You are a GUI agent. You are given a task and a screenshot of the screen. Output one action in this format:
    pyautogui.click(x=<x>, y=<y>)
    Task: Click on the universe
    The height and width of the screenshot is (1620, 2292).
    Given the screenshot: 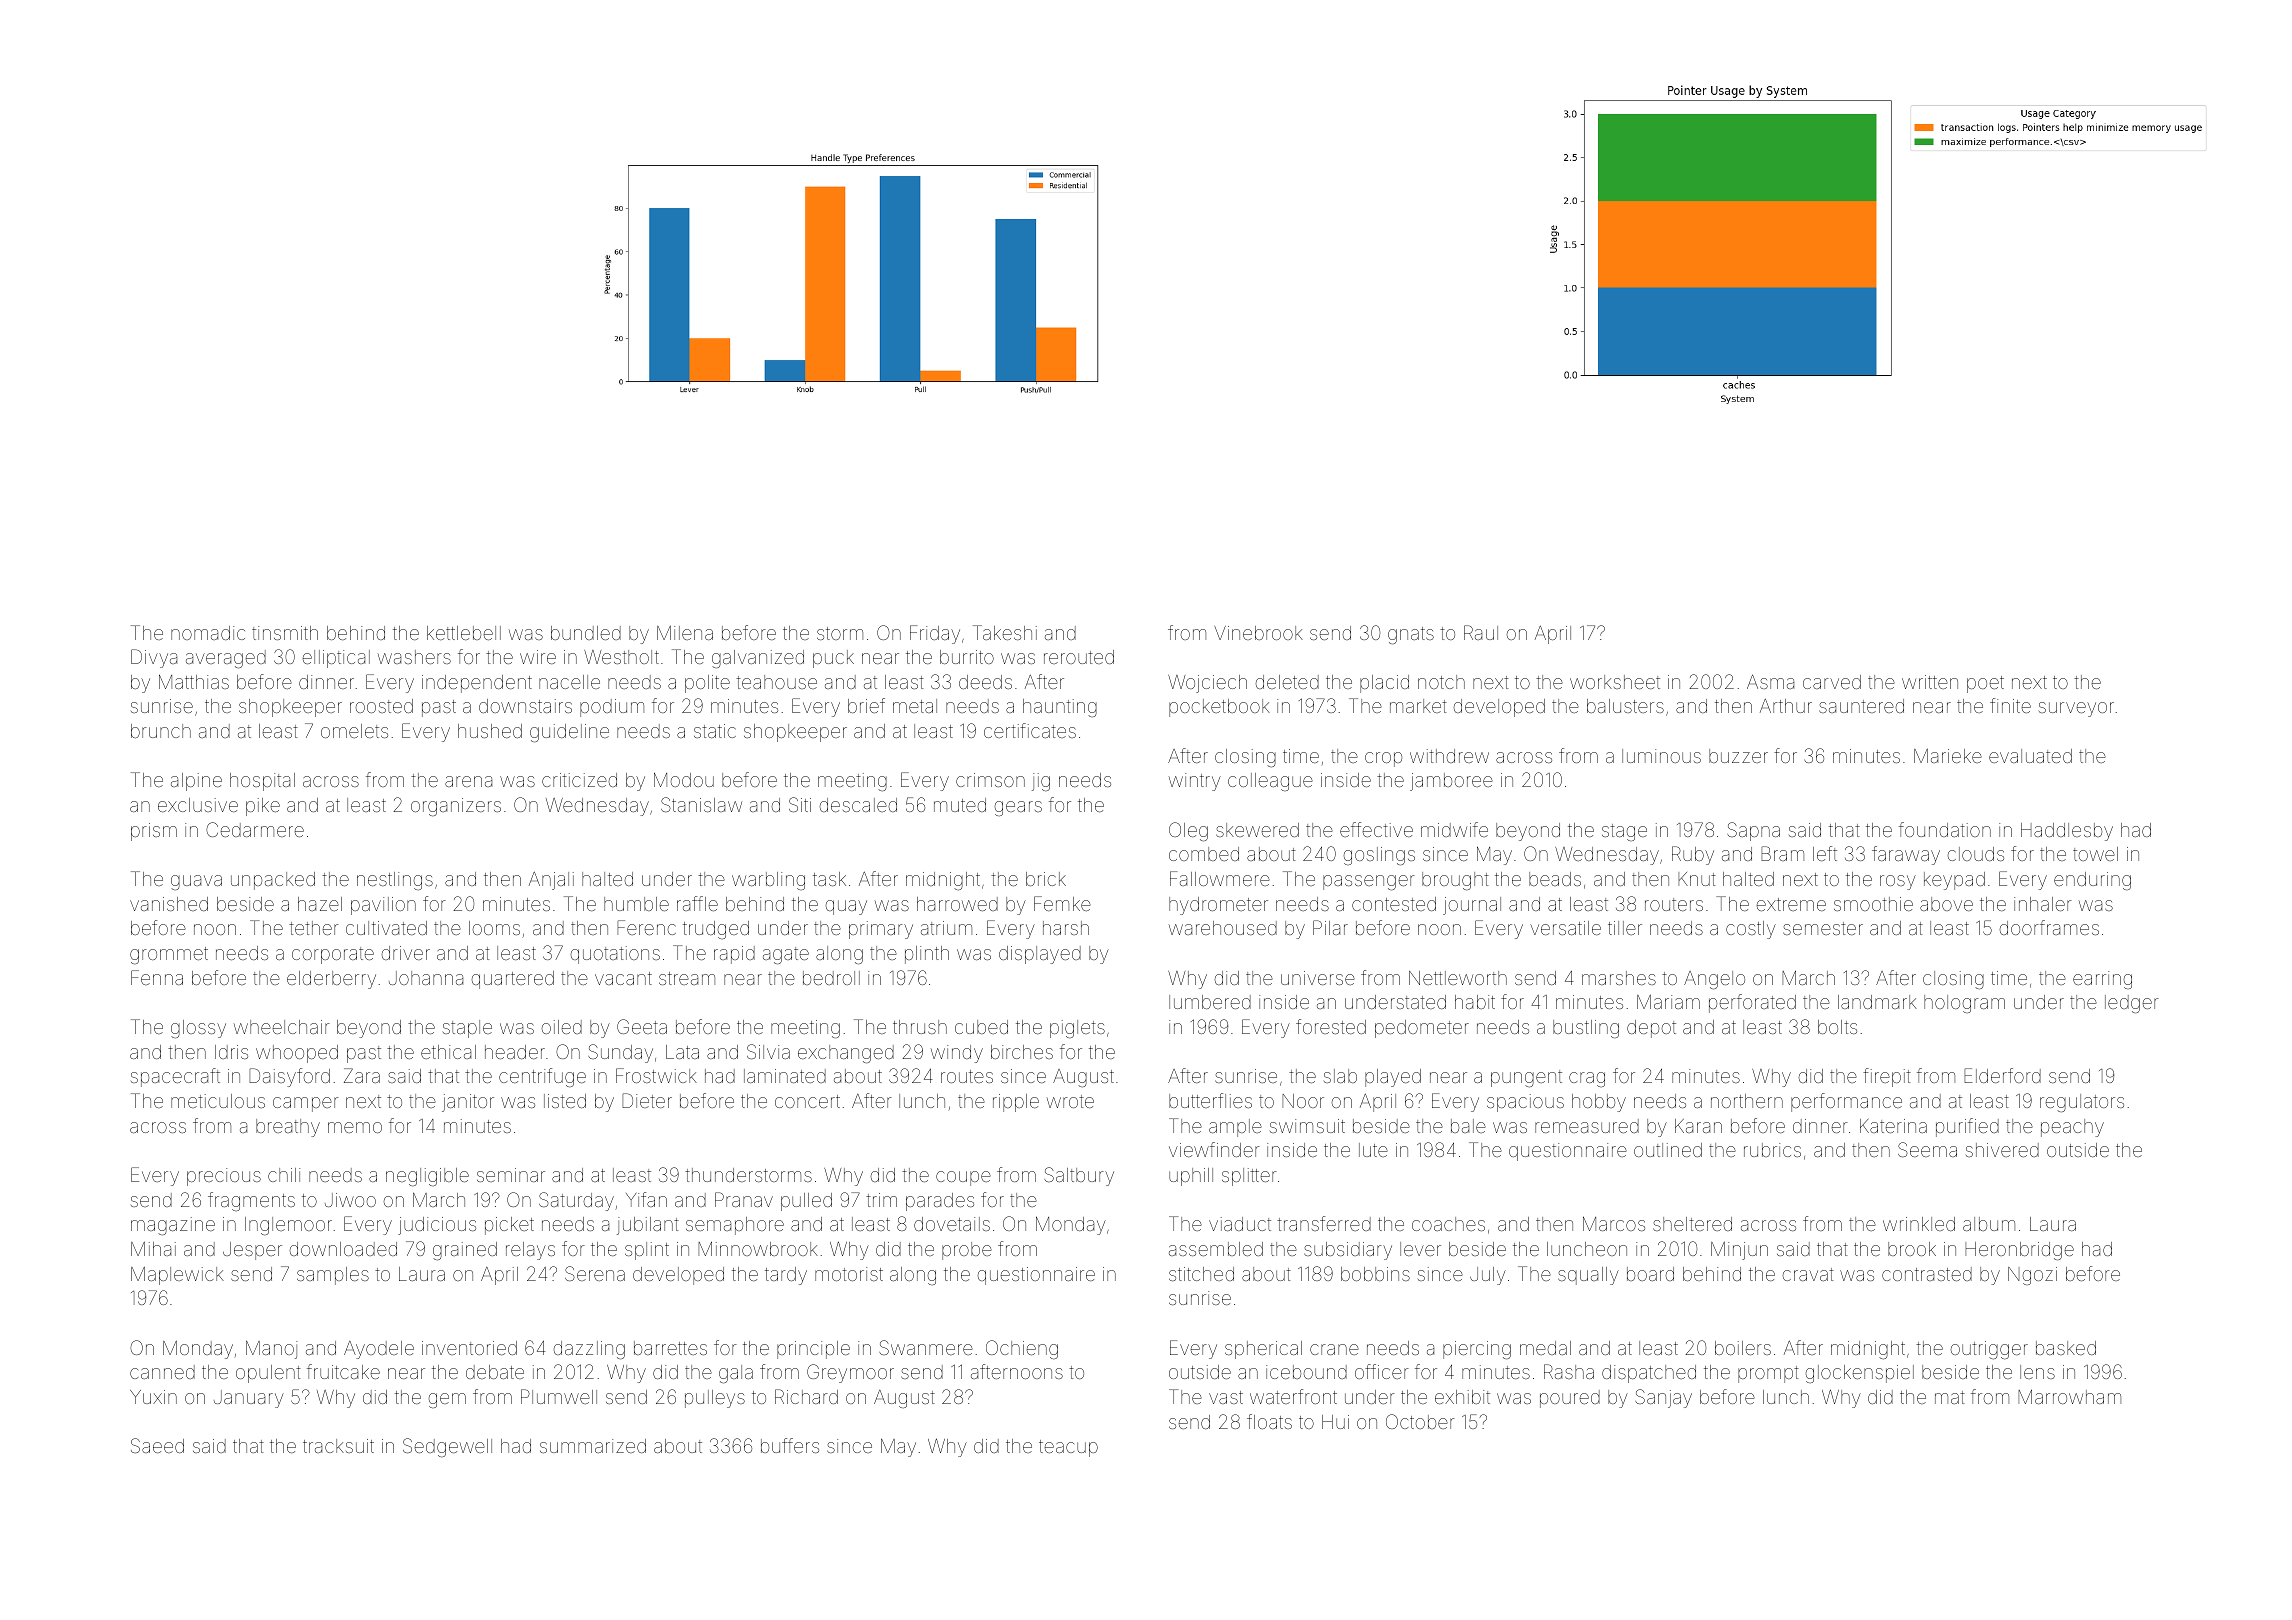 What is the action you would take?
    pyautogui.click(x=1318, y=978)
